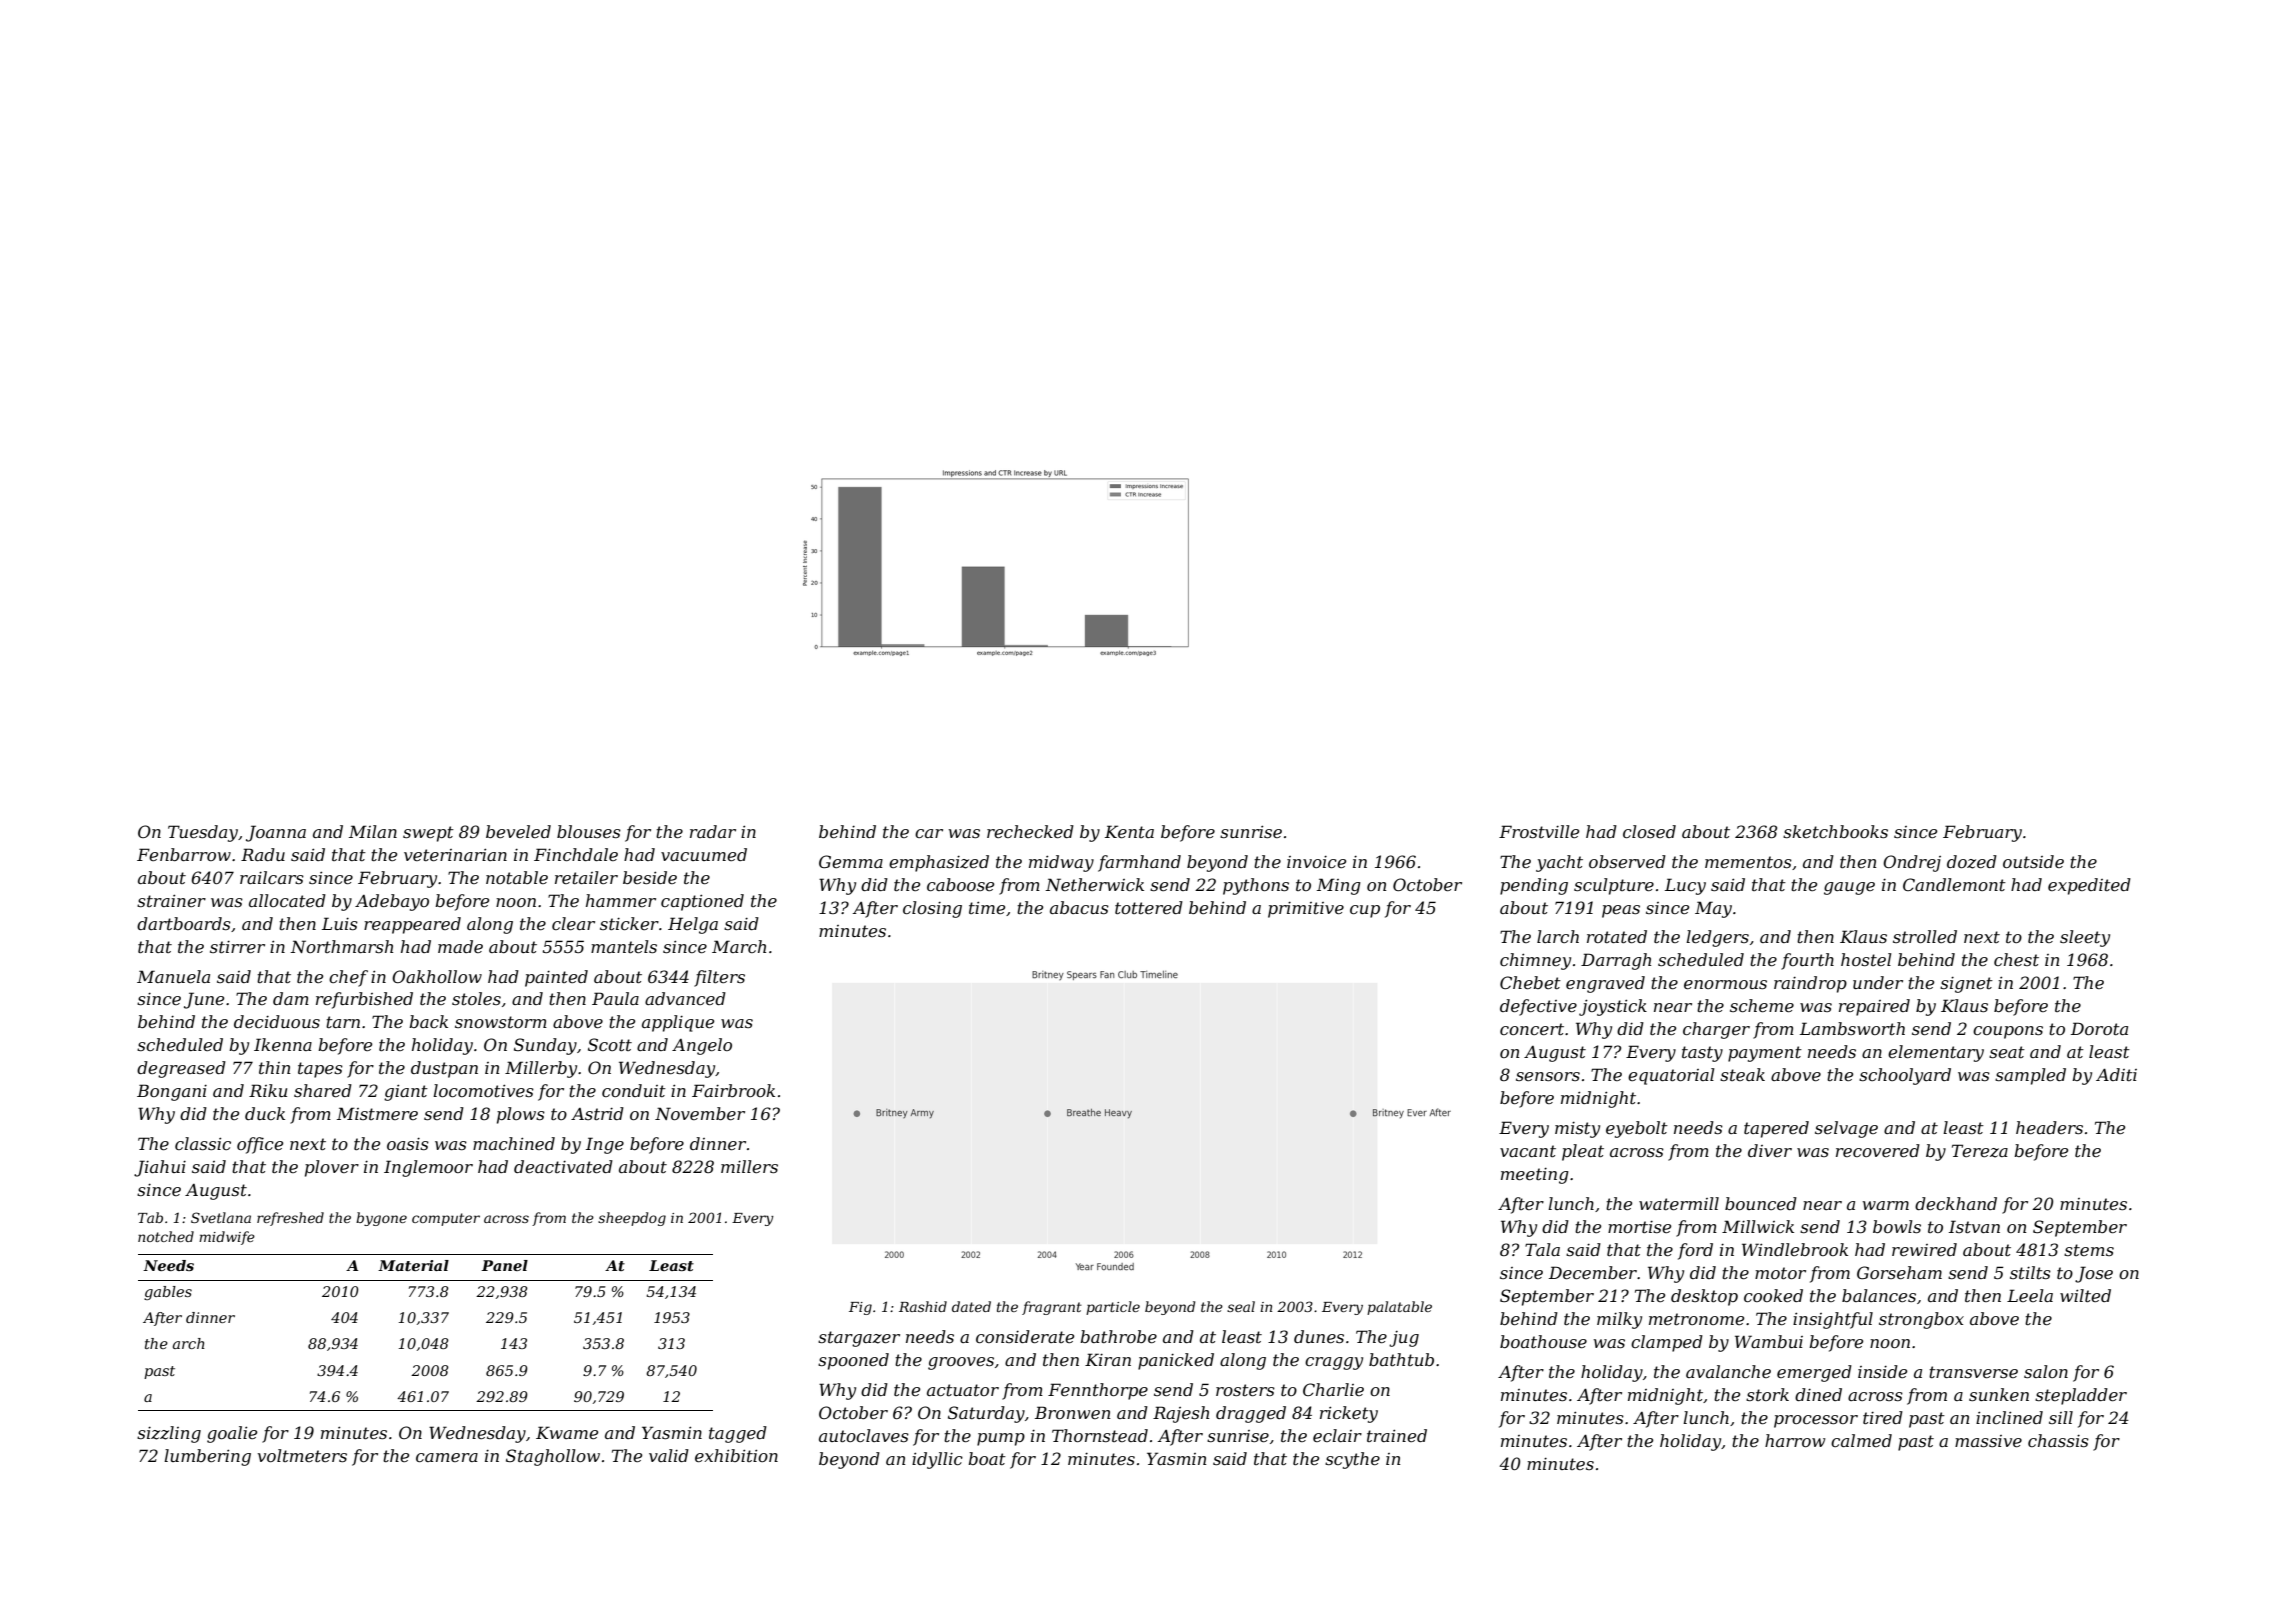  Describe the element at coordinates (1129, 831) in the document. I see `Kenta` at that location.
